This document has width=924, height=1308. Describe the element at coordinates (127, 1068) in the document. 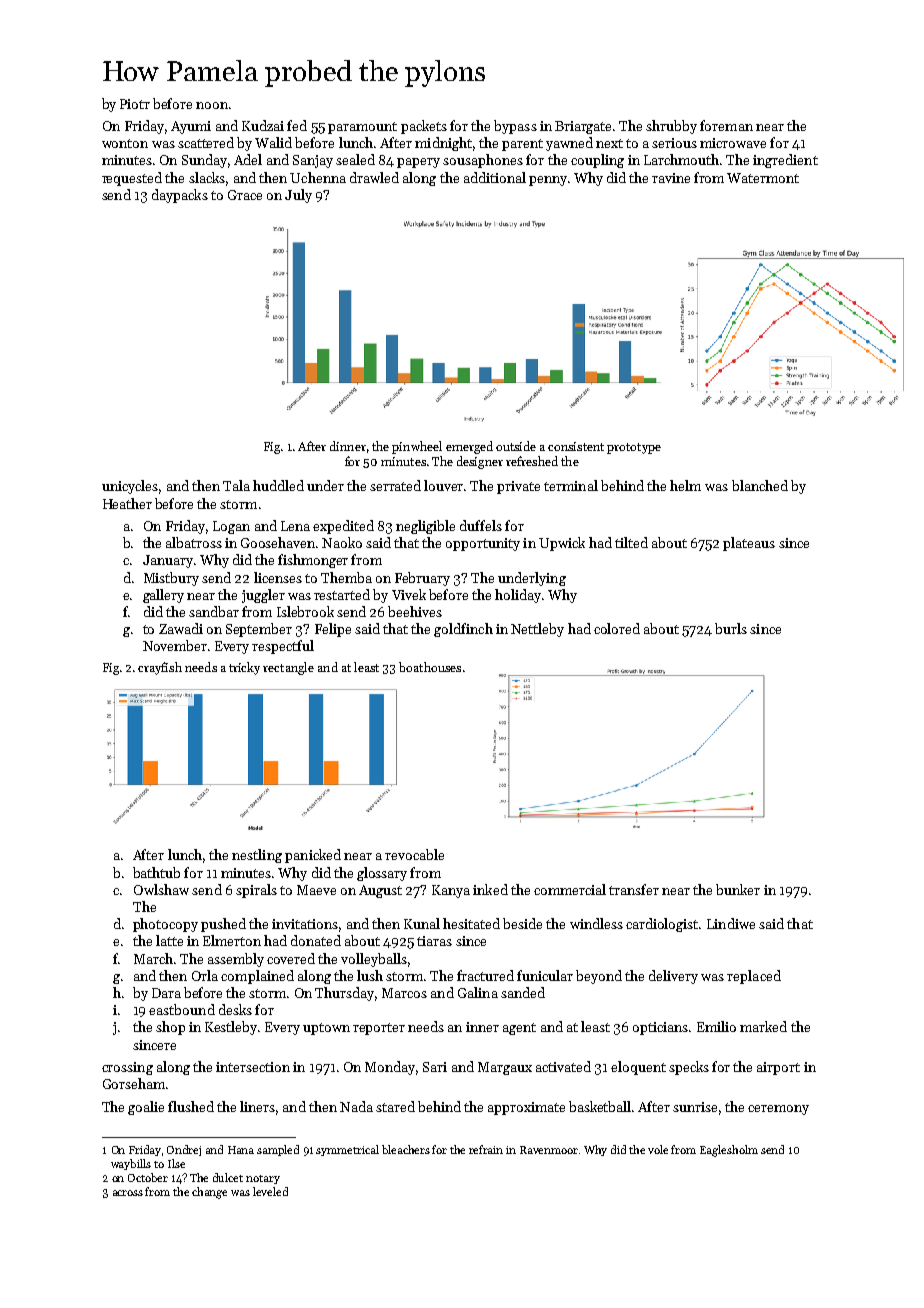

I see `crossing` at that location.
